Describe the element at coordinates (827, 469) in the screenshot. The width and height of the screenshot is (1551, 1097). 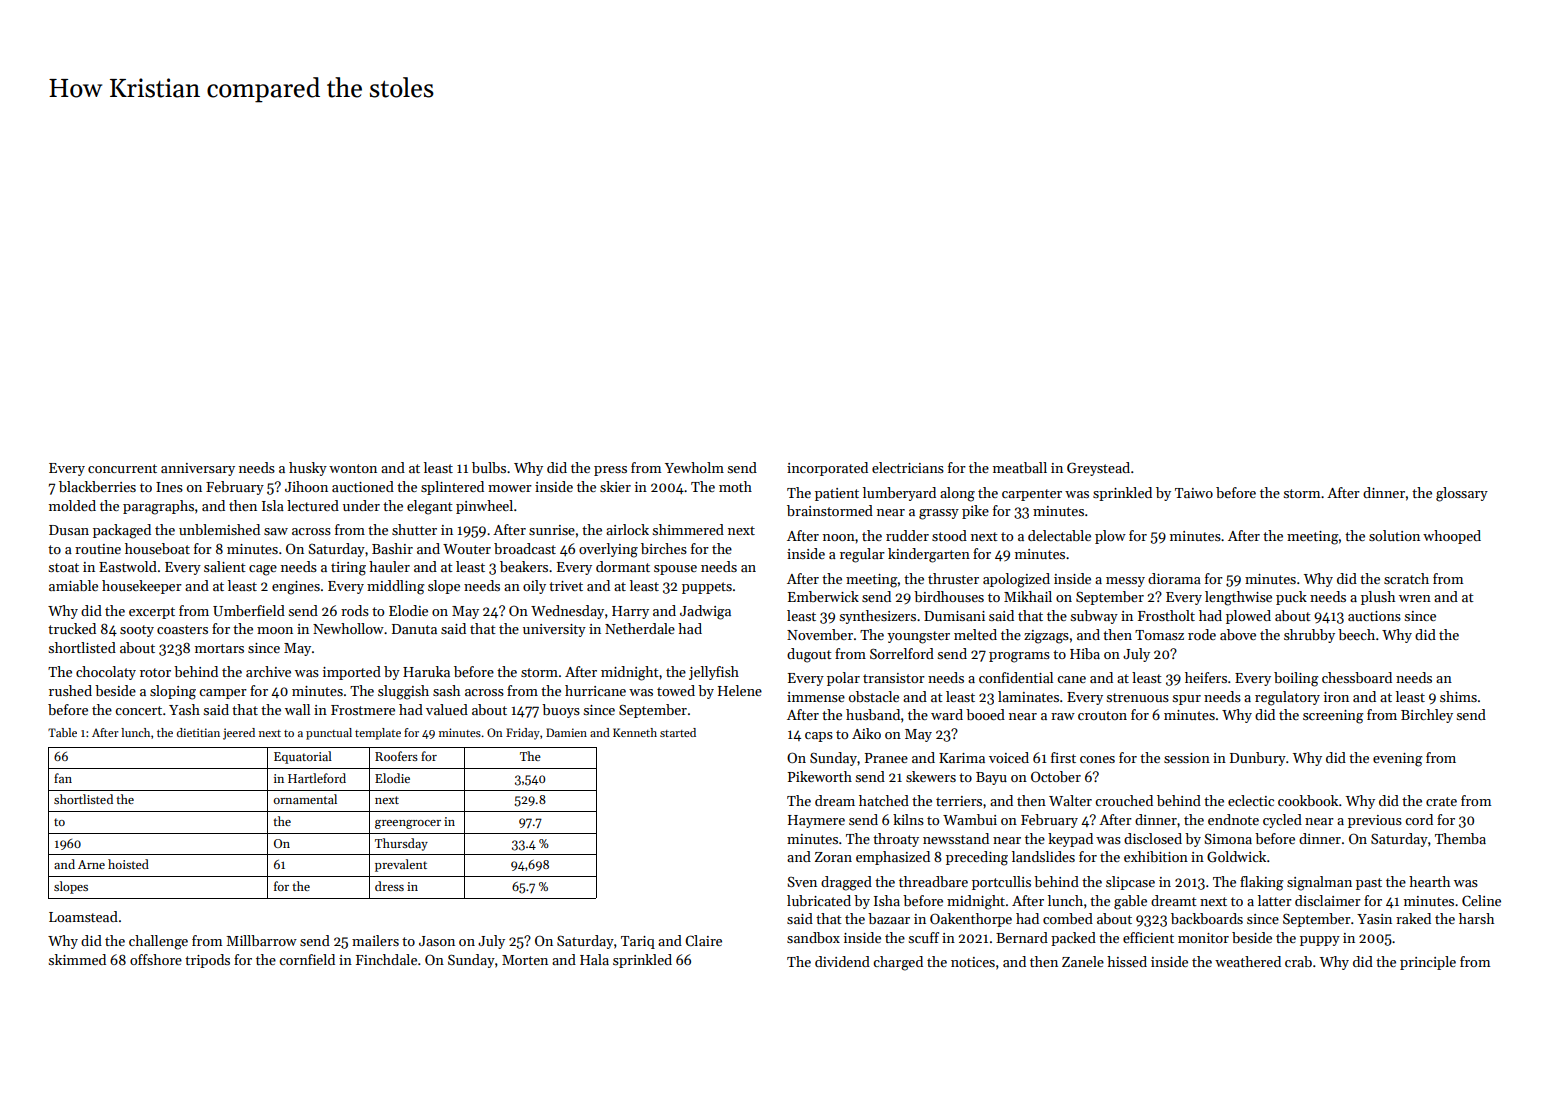
I see `incorporated` at that location.
